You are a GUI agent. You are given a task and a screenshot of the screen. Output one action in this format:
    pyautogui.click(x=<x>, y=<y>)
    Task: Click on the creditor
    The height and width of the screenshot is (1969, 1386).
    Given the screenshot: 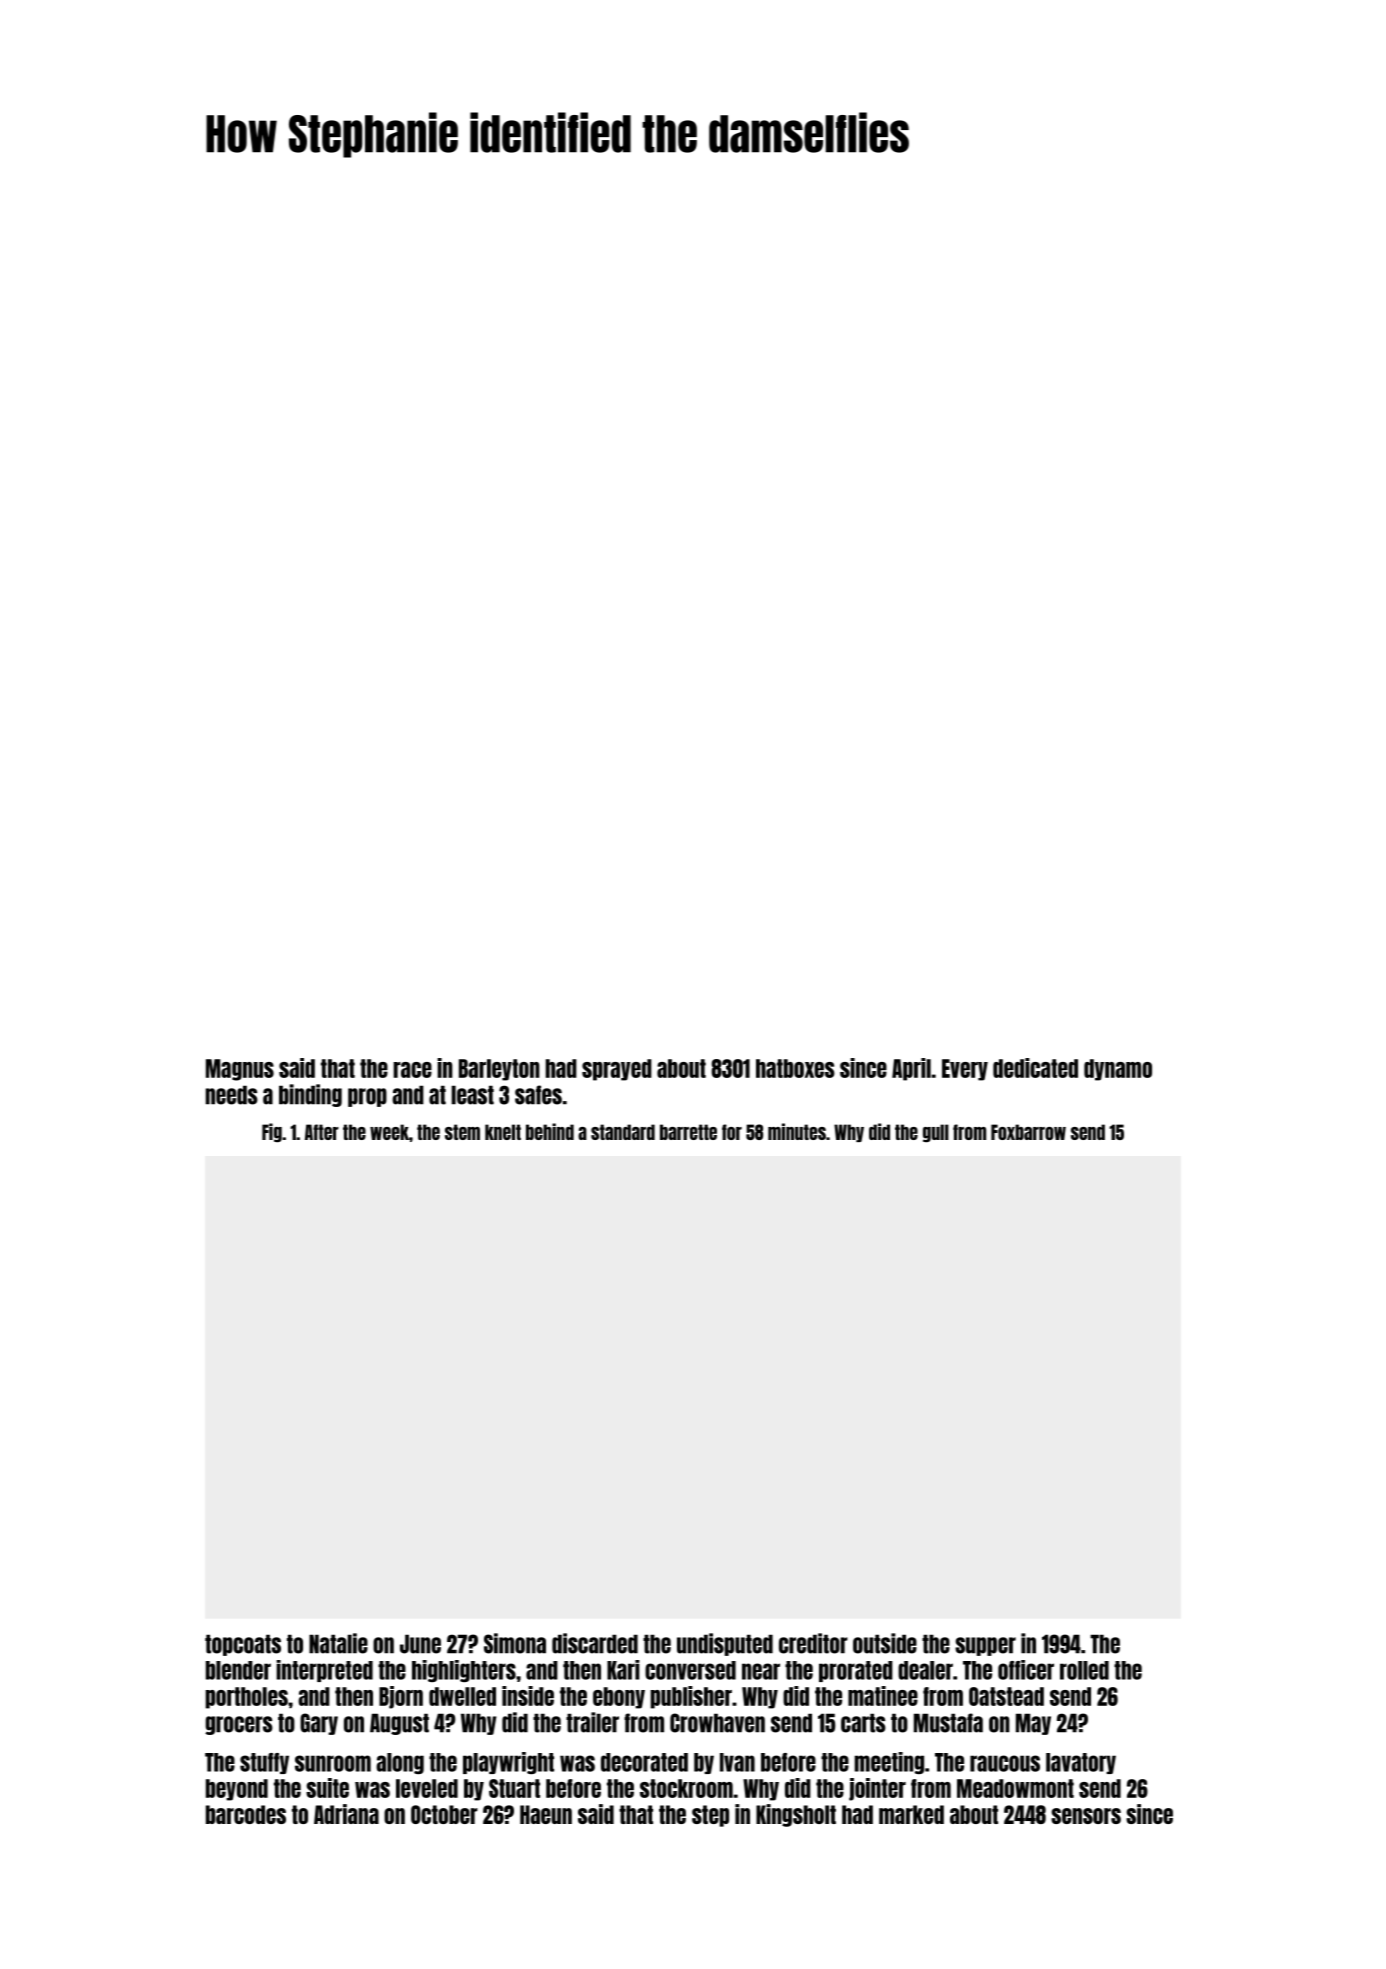 What is the action you would take?
    pyautogui.click(x=813, y=1643)
